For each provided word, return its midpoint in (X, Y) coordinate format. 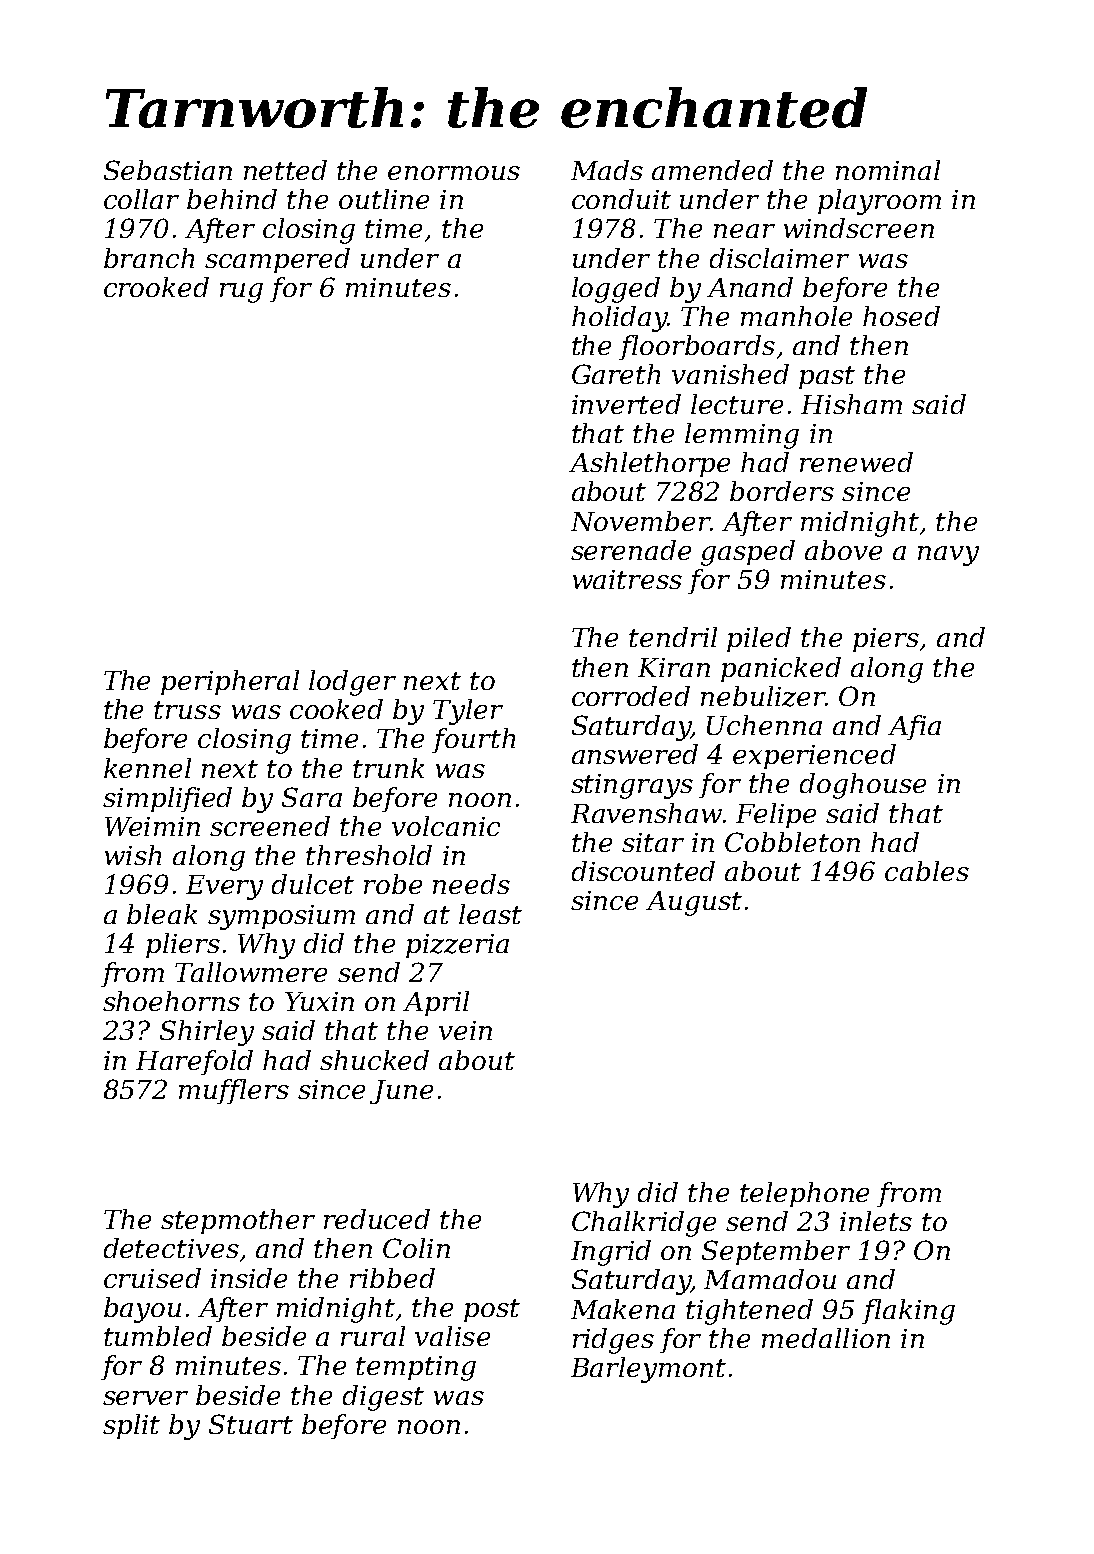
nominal (888, 170)
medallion (826, 1338)
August (694, 903)
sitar (653, 842)
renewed (856, 462)
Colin (416, 1248)
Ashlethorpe (649, 464)
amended (712, 170)
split (131, 1426)
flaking (908, 1312)
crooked (156, 287)
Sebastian (168, 170)
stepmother (238, 1221)
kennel (147, 768)
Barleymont (648, 1370)
